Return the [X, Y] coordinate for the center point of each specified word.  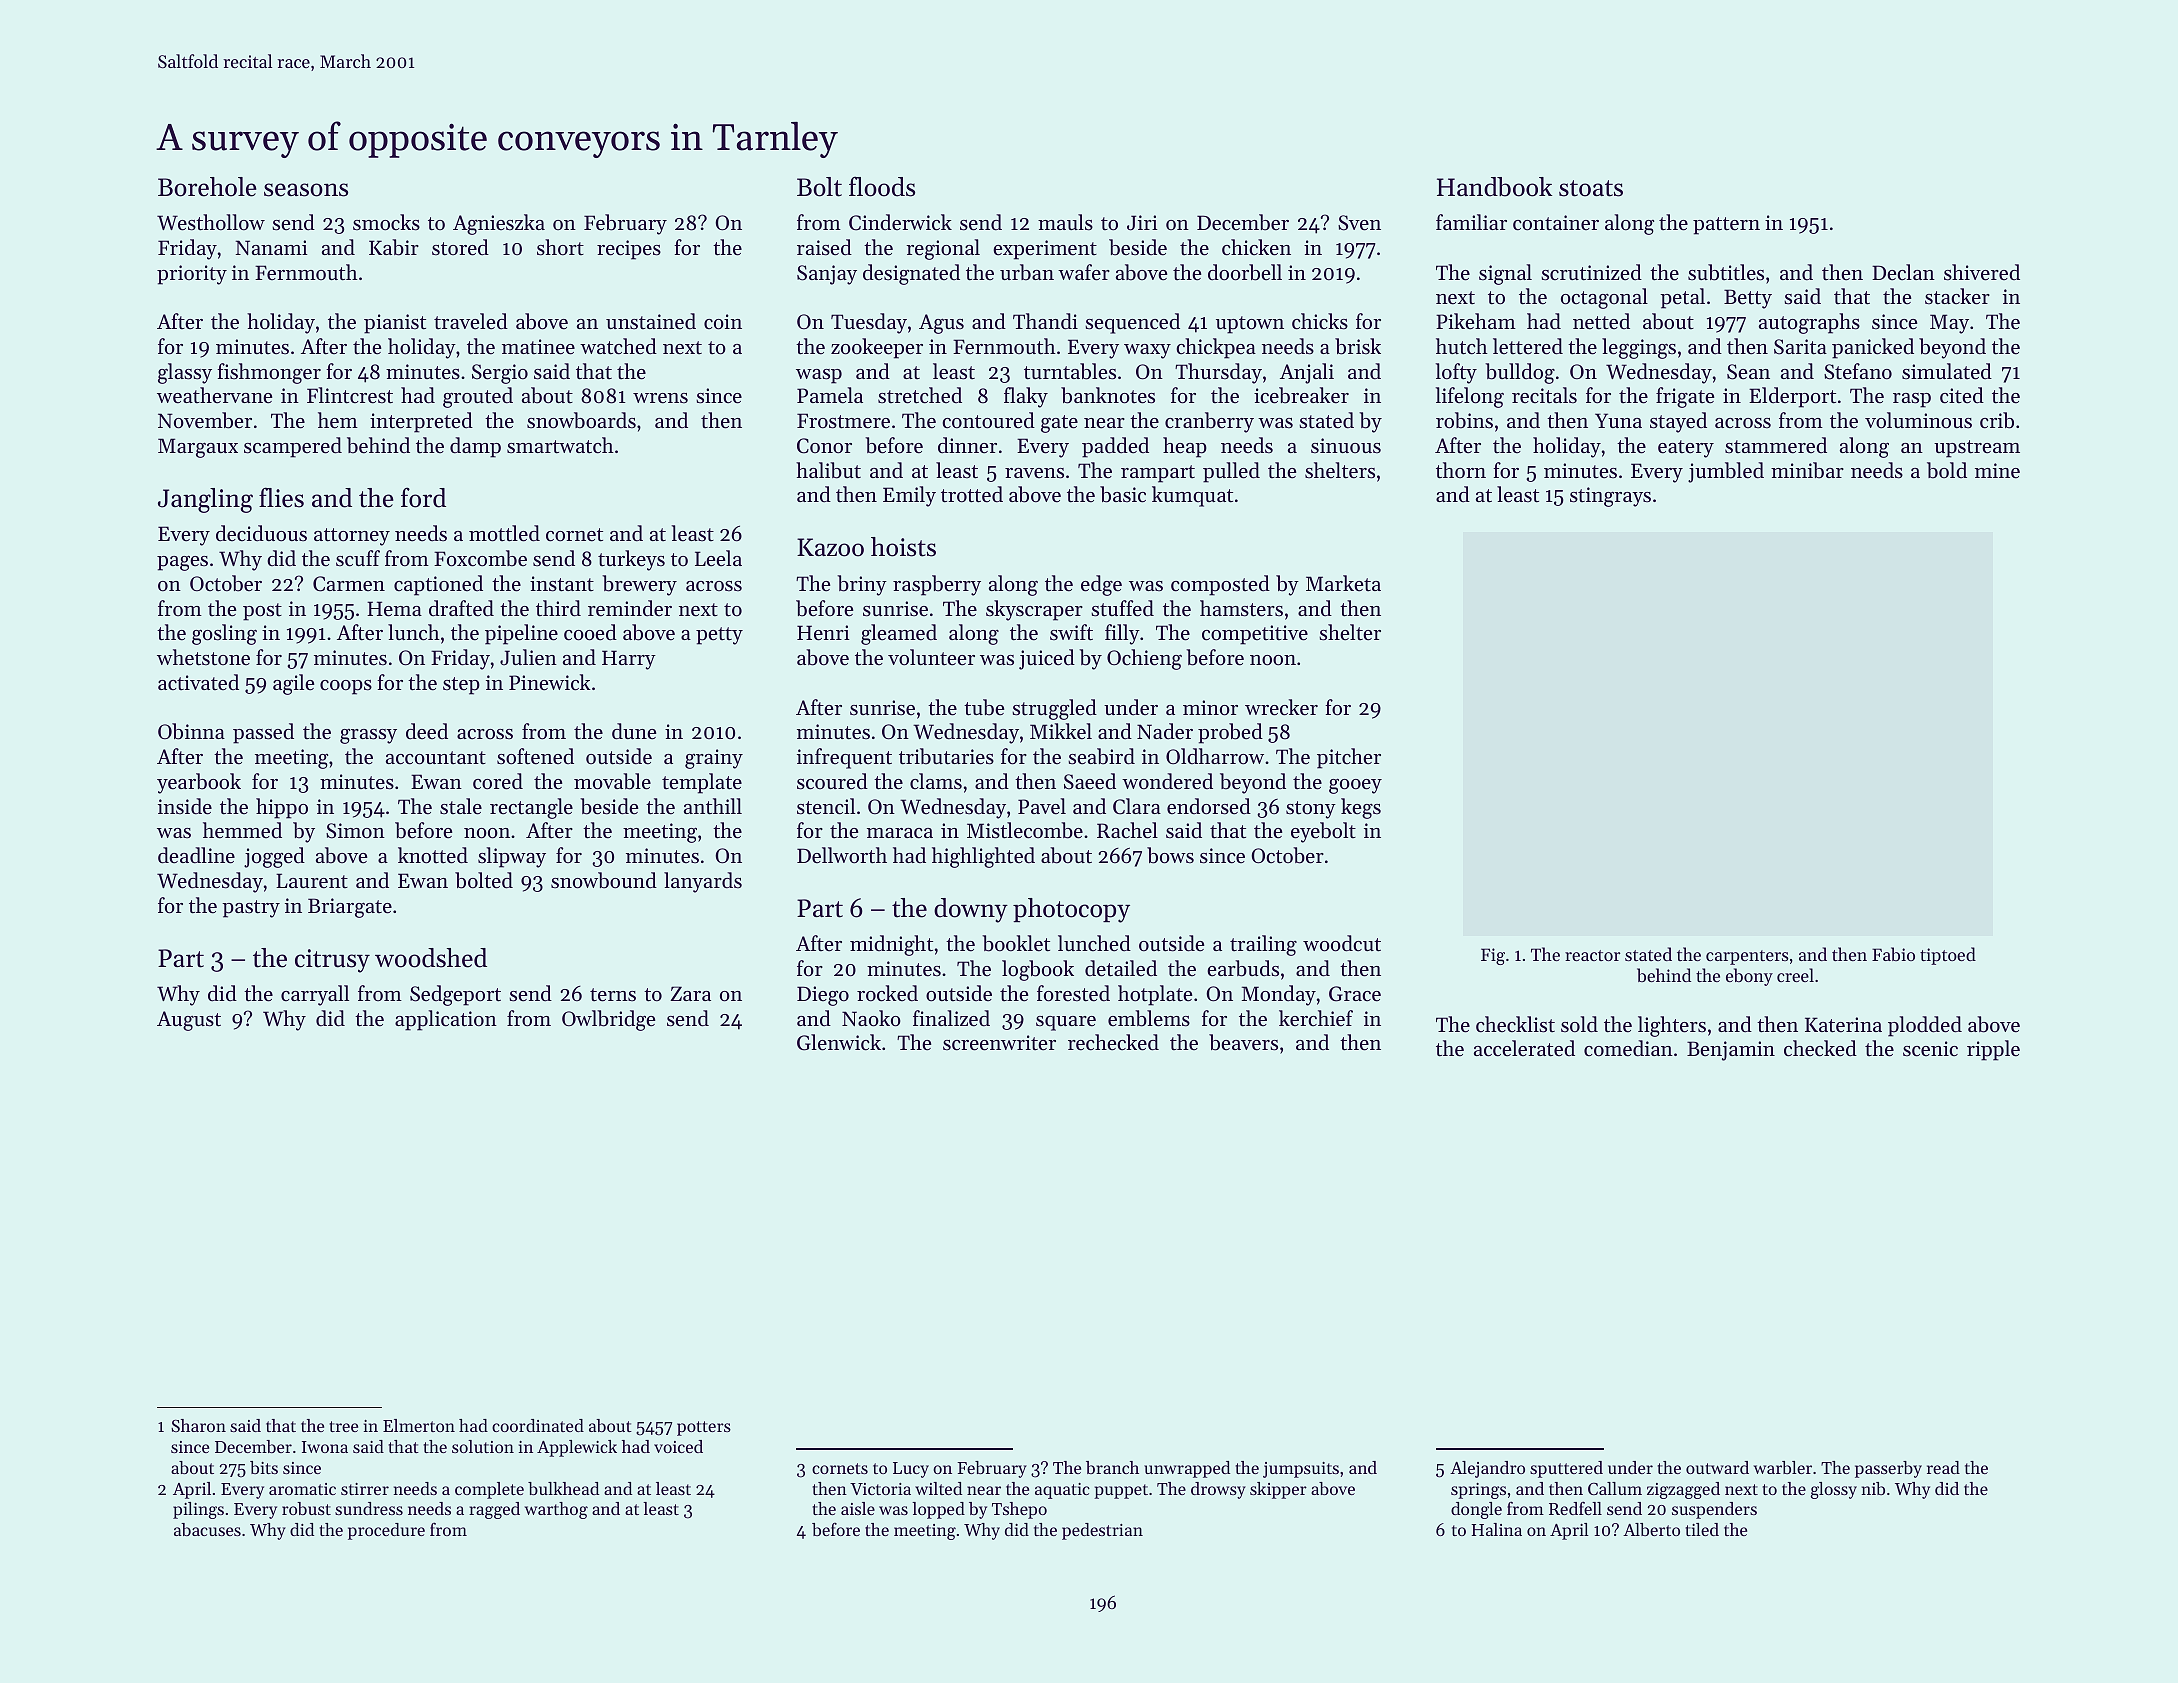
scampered [293, 447]
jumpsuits [1301, 1470]
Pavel [1042, 806]
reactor [1592, 955]
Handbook [1494, 187]
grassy [368, 736]
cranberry [1209, 422]
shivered [1982, 272]
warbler [1783, 1467]
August [189, 1021]
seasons [306, 190]
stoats [1591, 188]
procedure [386, 1531]
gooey [1355, 786]
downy [971, 910]
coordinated [538, 1425]
